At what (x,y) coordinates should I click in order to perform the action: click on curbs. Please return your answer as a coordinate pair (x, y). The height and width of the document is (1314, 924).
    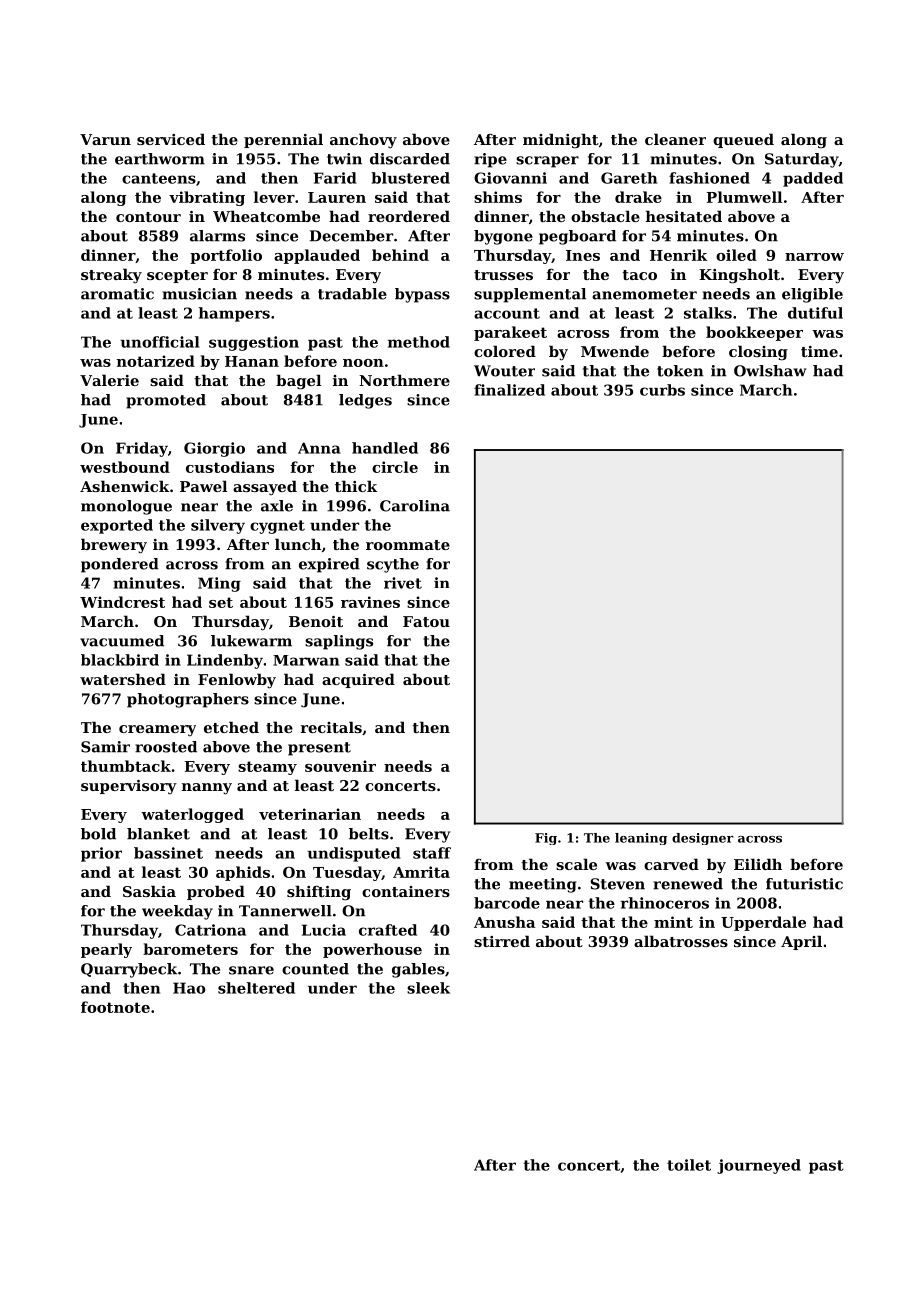
    Looking at the image, I should click on (662, 390).
